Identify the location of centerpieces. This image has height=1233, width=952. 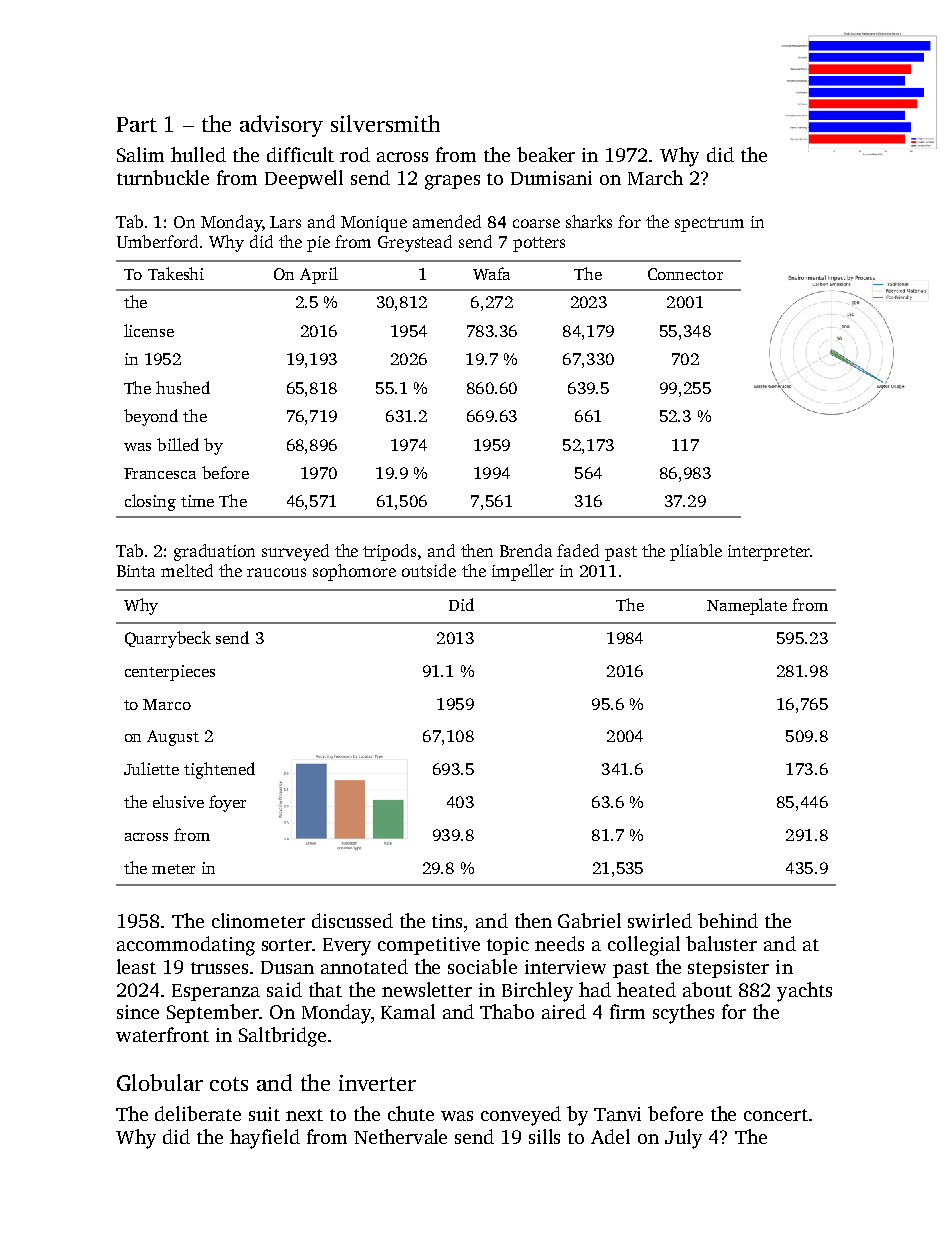
(170, 673).
